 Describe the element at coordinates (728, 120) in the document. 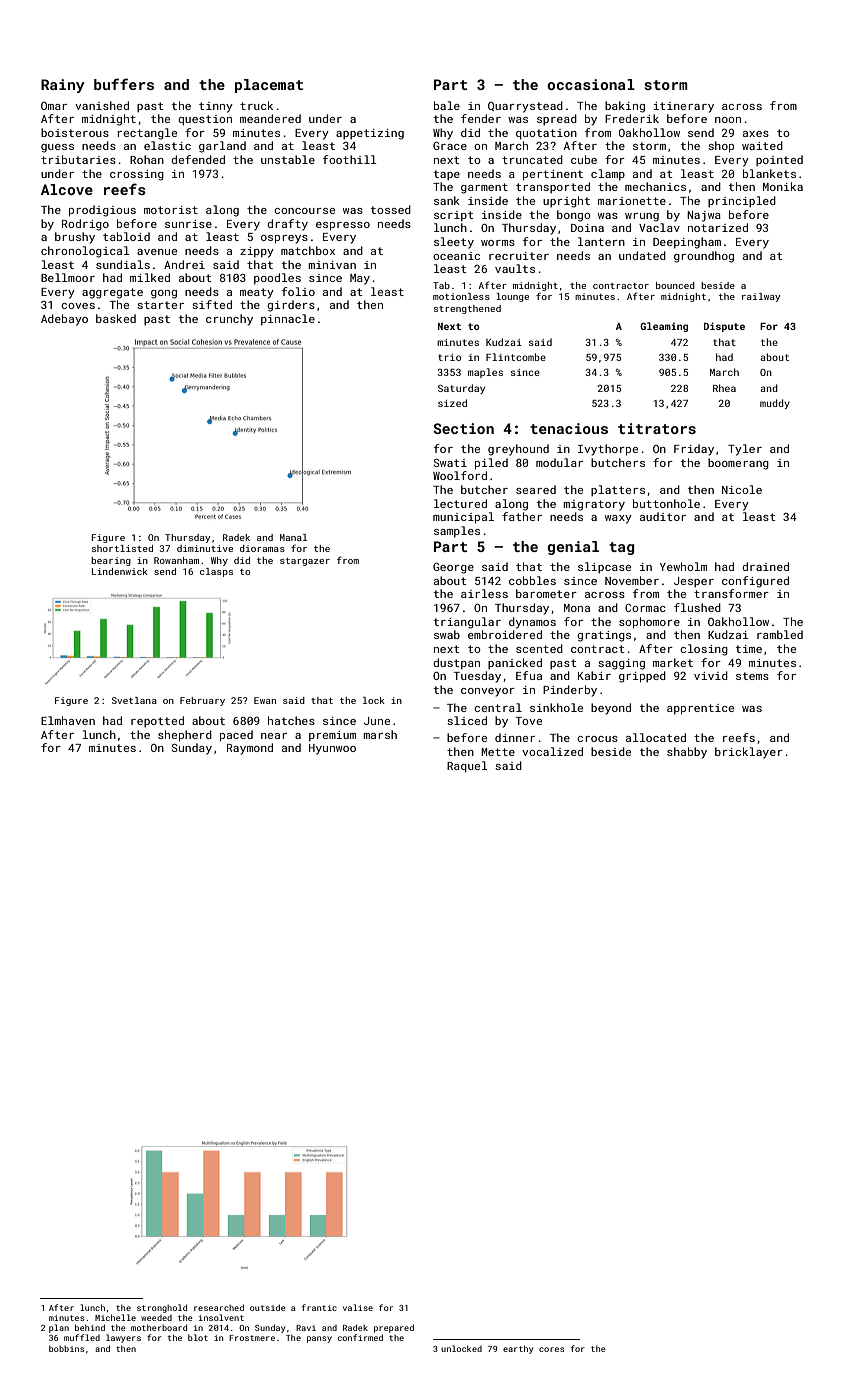

I see `noon` at that location.
